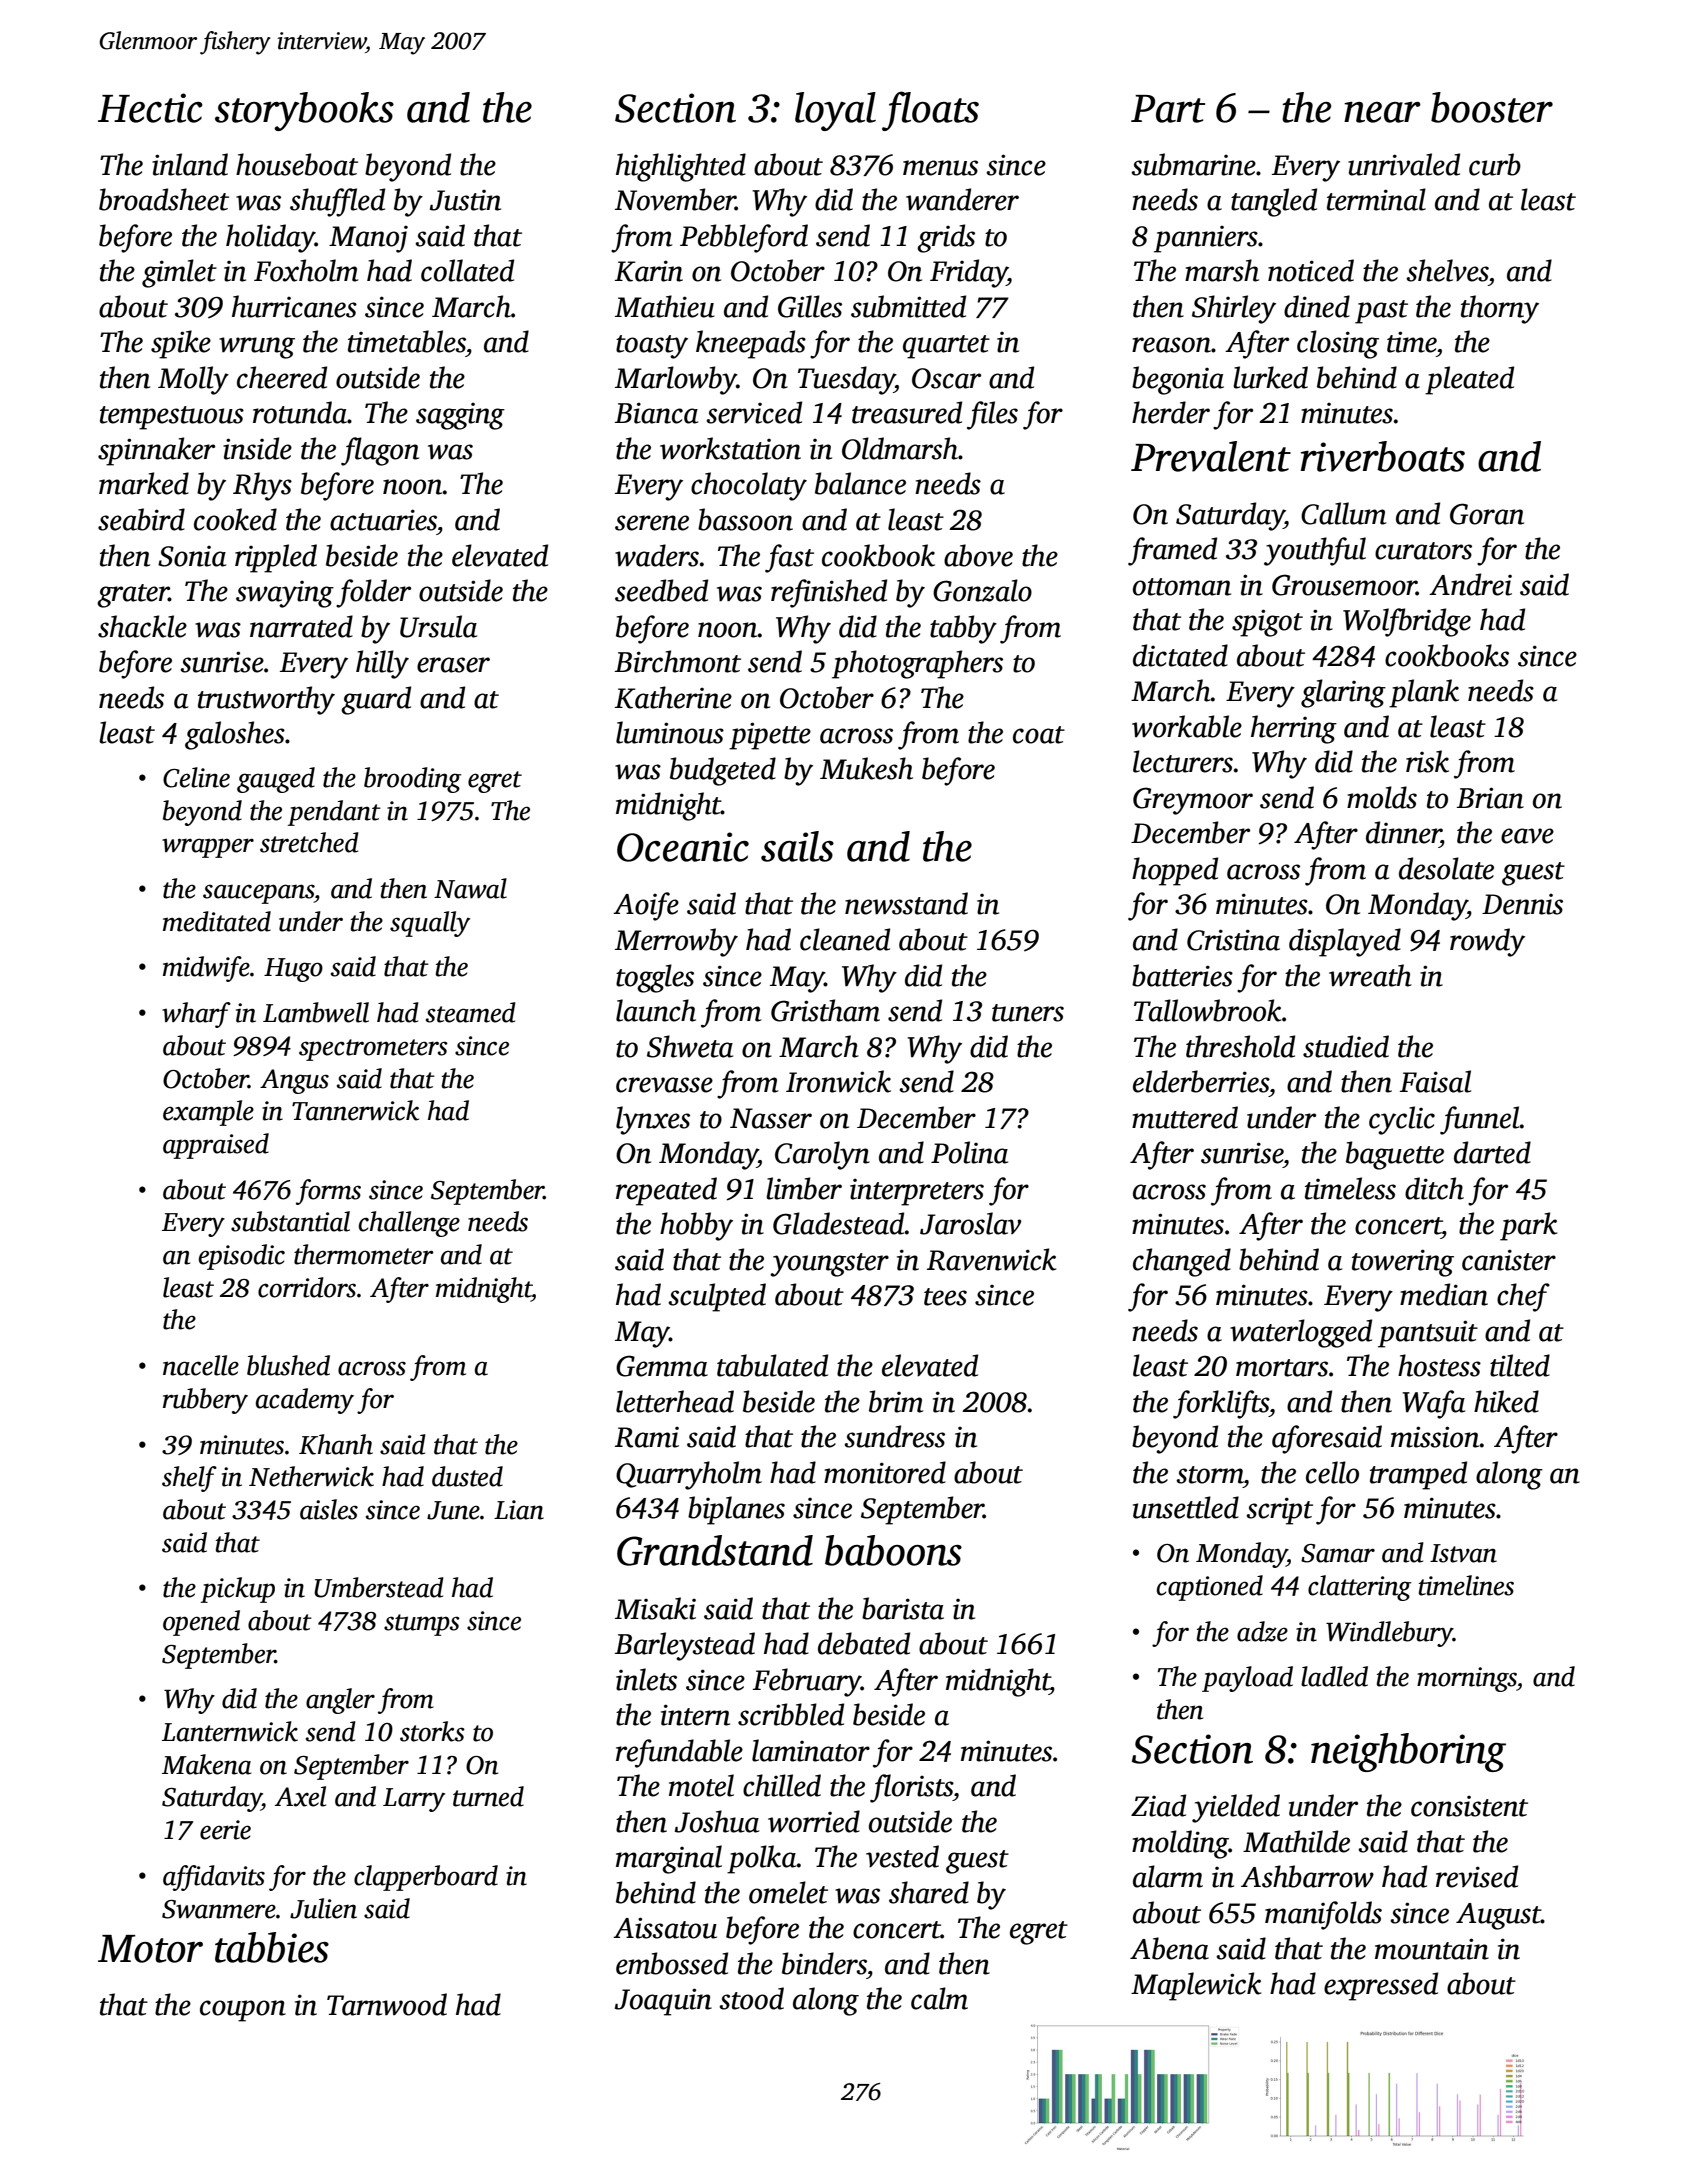 This document has height=2178, width=1683. What do you see at coordinates (835, 111) in the document?
I see `loyal` at bounding box center [835, 111].
